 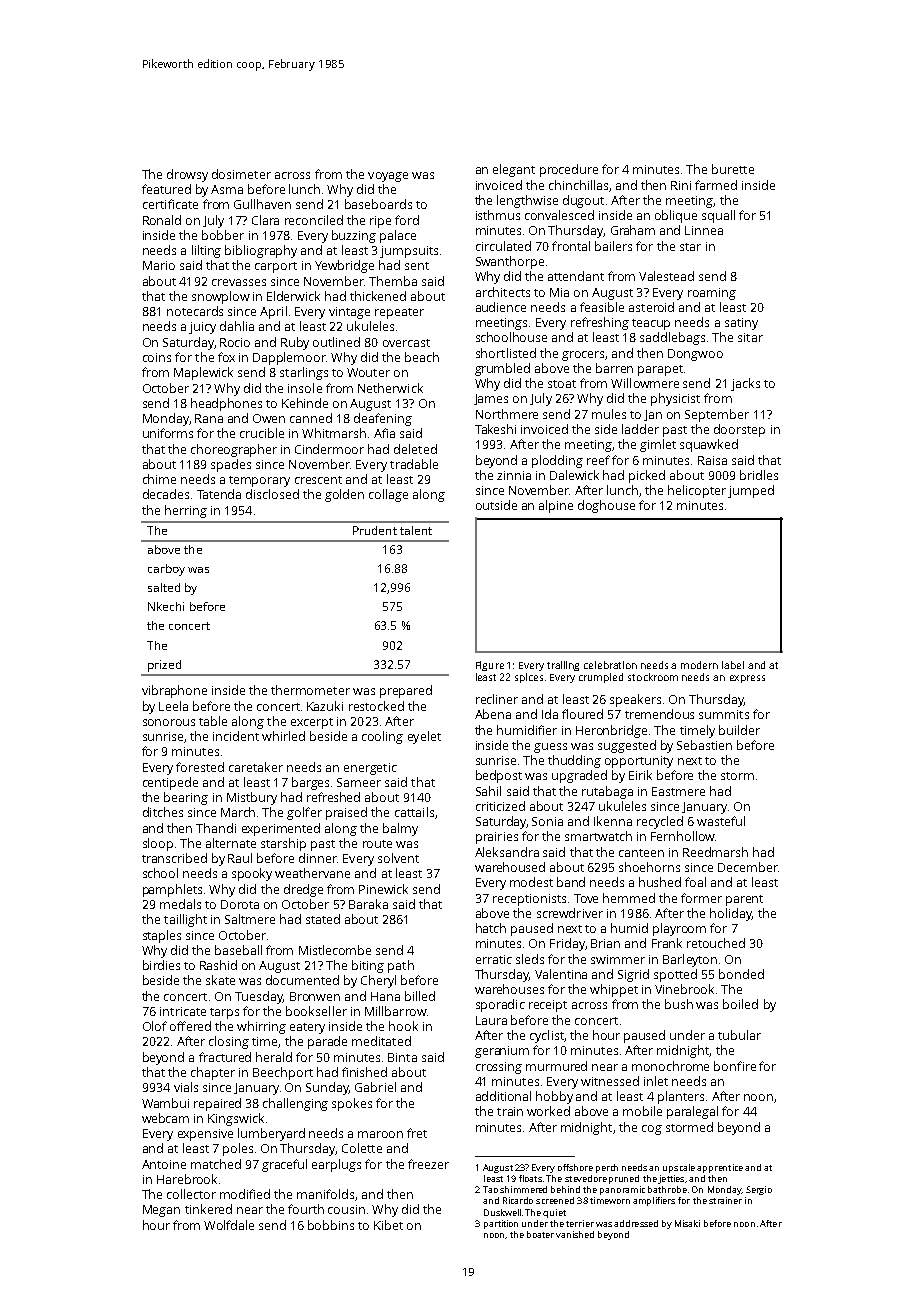 What do you see at coordinates (166, 606) in the screenshot?
I see `Nkechi` at bounding box center [166, 606].
